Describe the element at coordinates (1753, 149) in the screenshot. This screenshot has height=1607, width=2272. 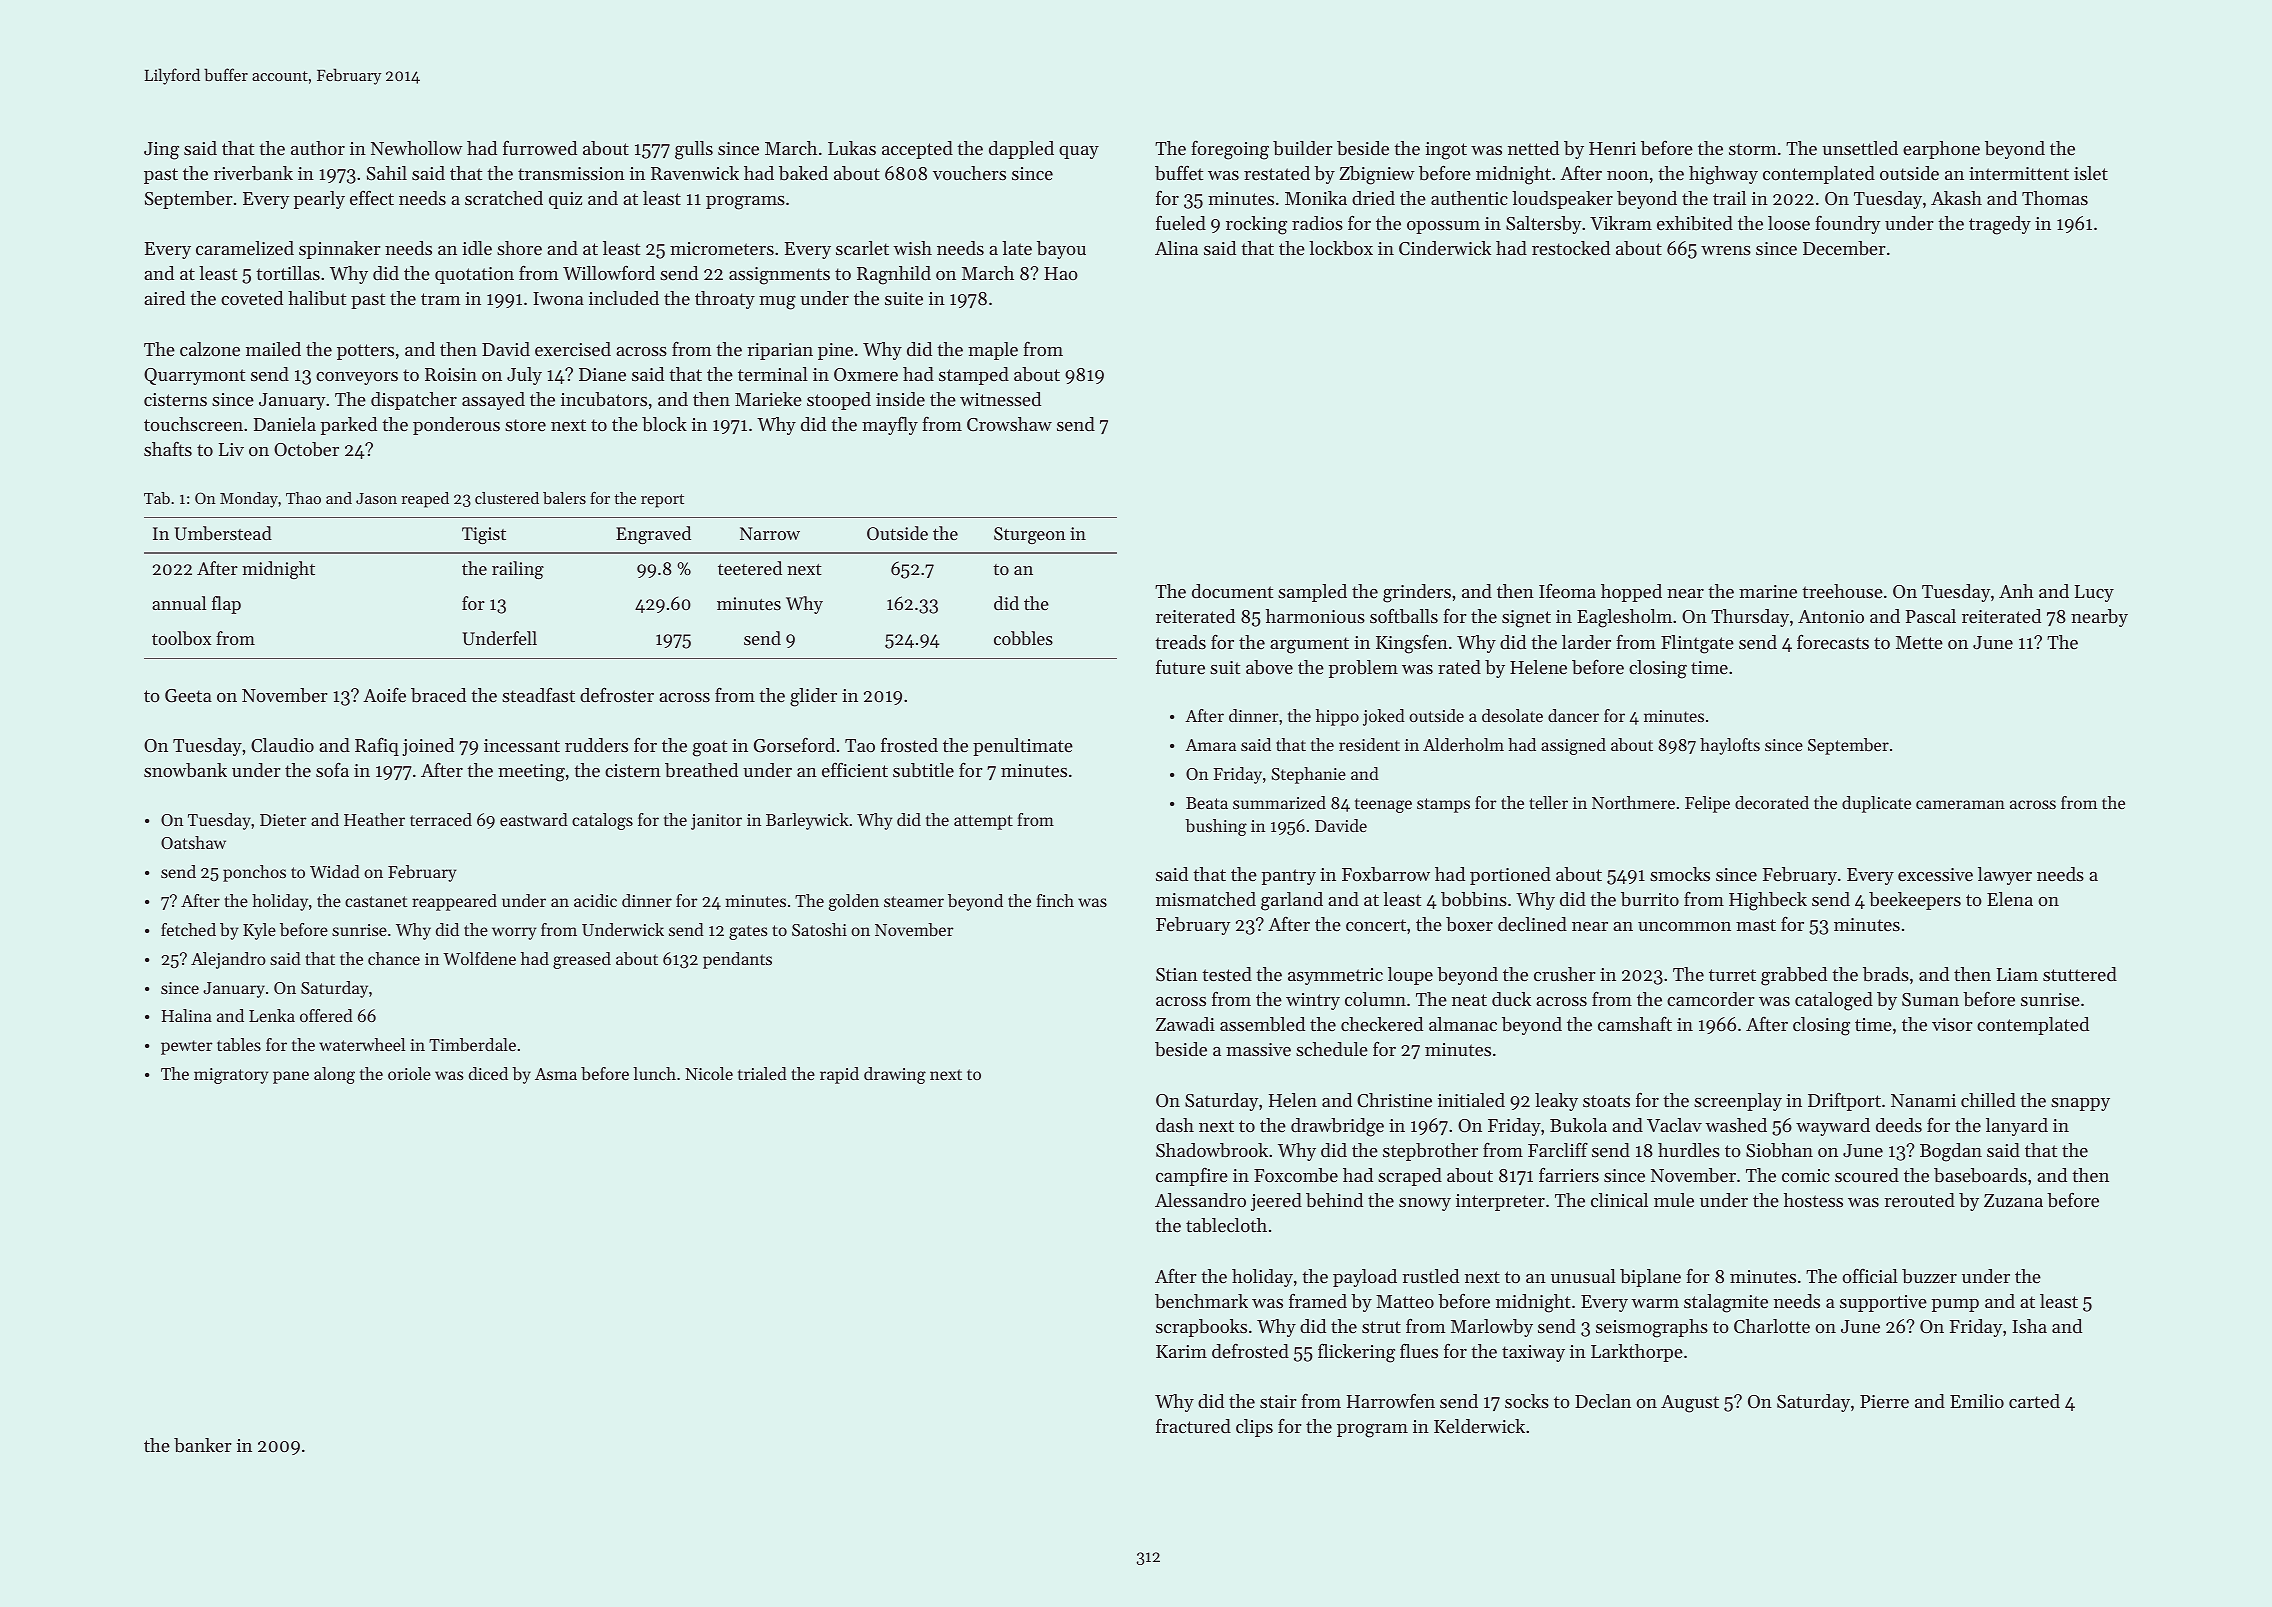
I see `storm` at that location.
